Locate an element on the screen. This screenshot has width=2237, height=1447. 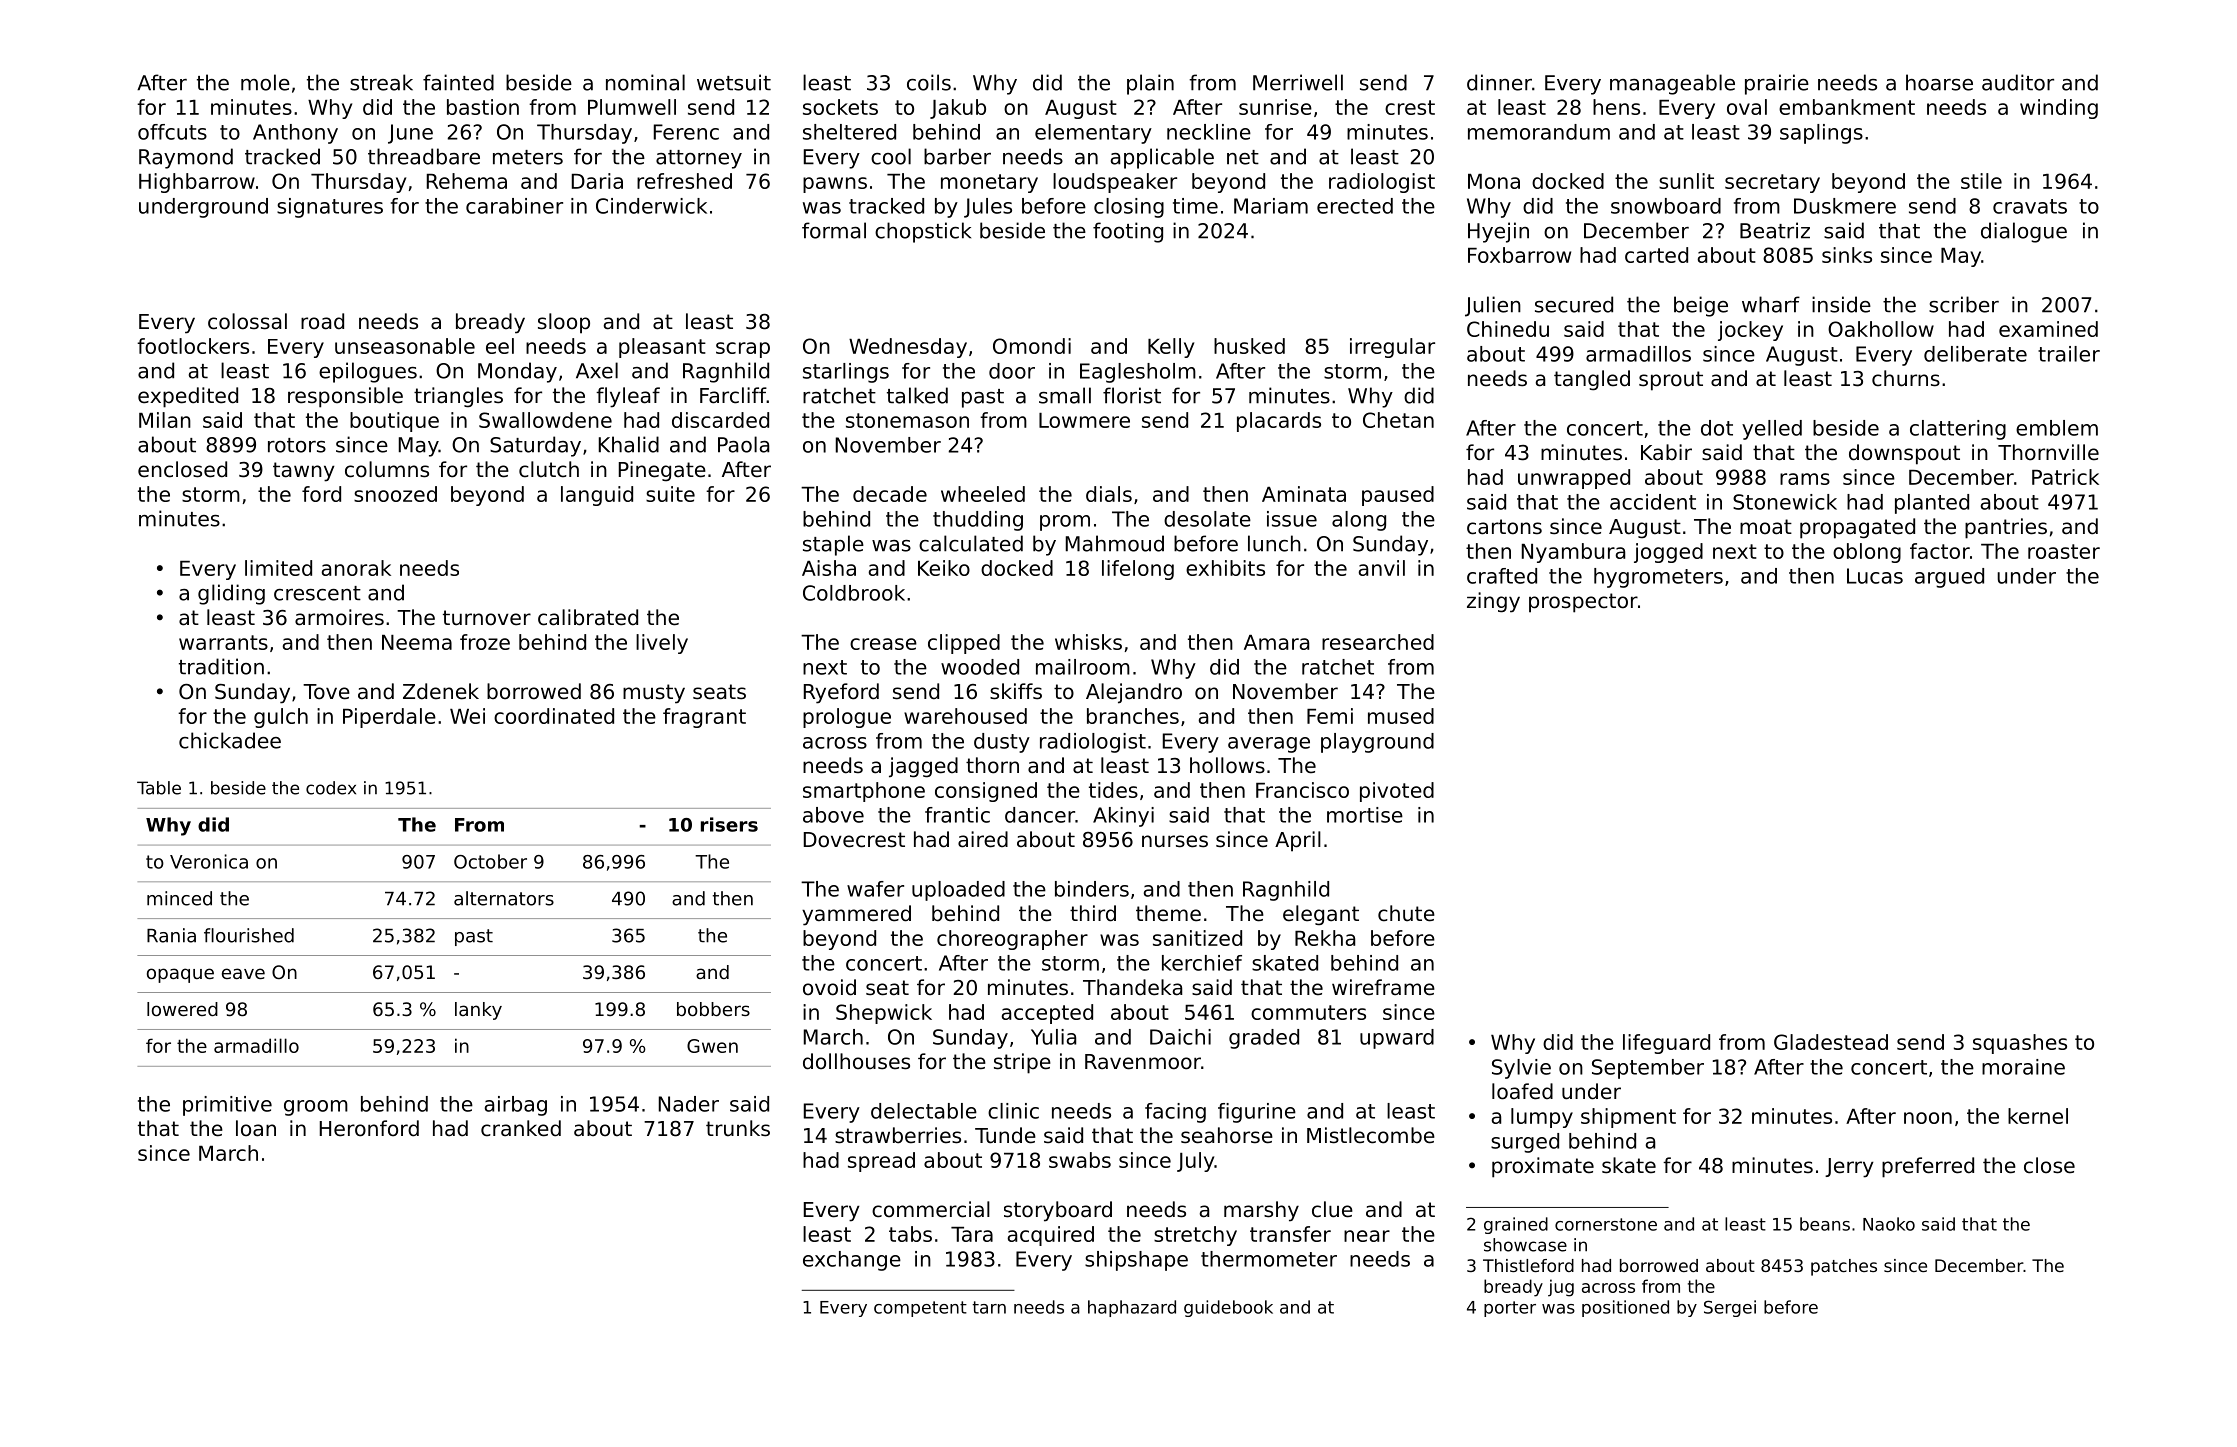
coils is located at coordinates (929, 82).
